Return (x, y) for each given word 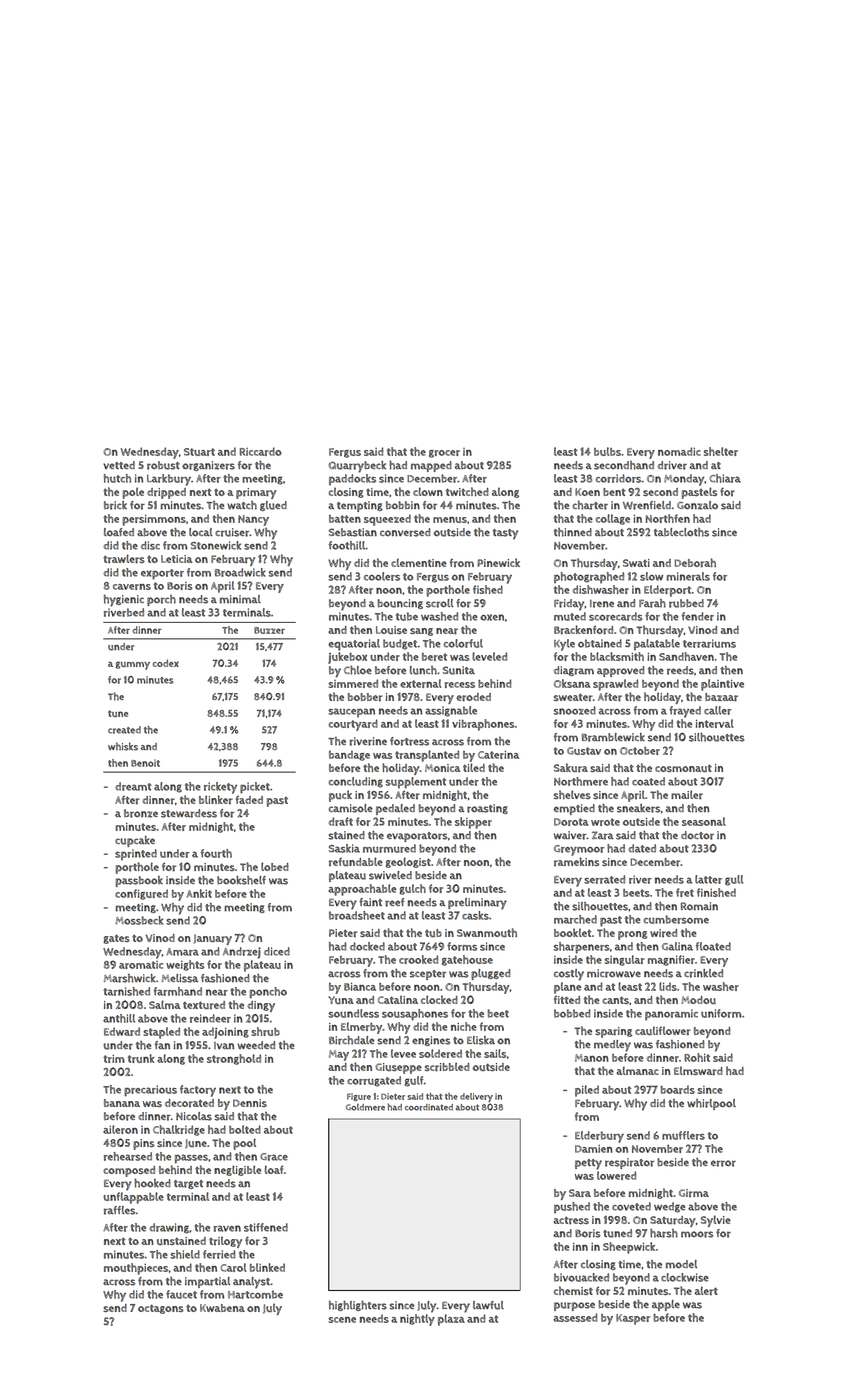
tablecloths (681, 532)
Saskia (344, 848)
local (201, 532)
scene (342, 1320)
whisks (123, 746)
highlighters (358, 1306)
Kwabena (222, 1308)
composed (129, 1171)
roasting (487, 809)
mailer (687, 795)
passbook (139, 881)
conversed (405, 532)
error (723, 1163)
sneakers (638, 808)
